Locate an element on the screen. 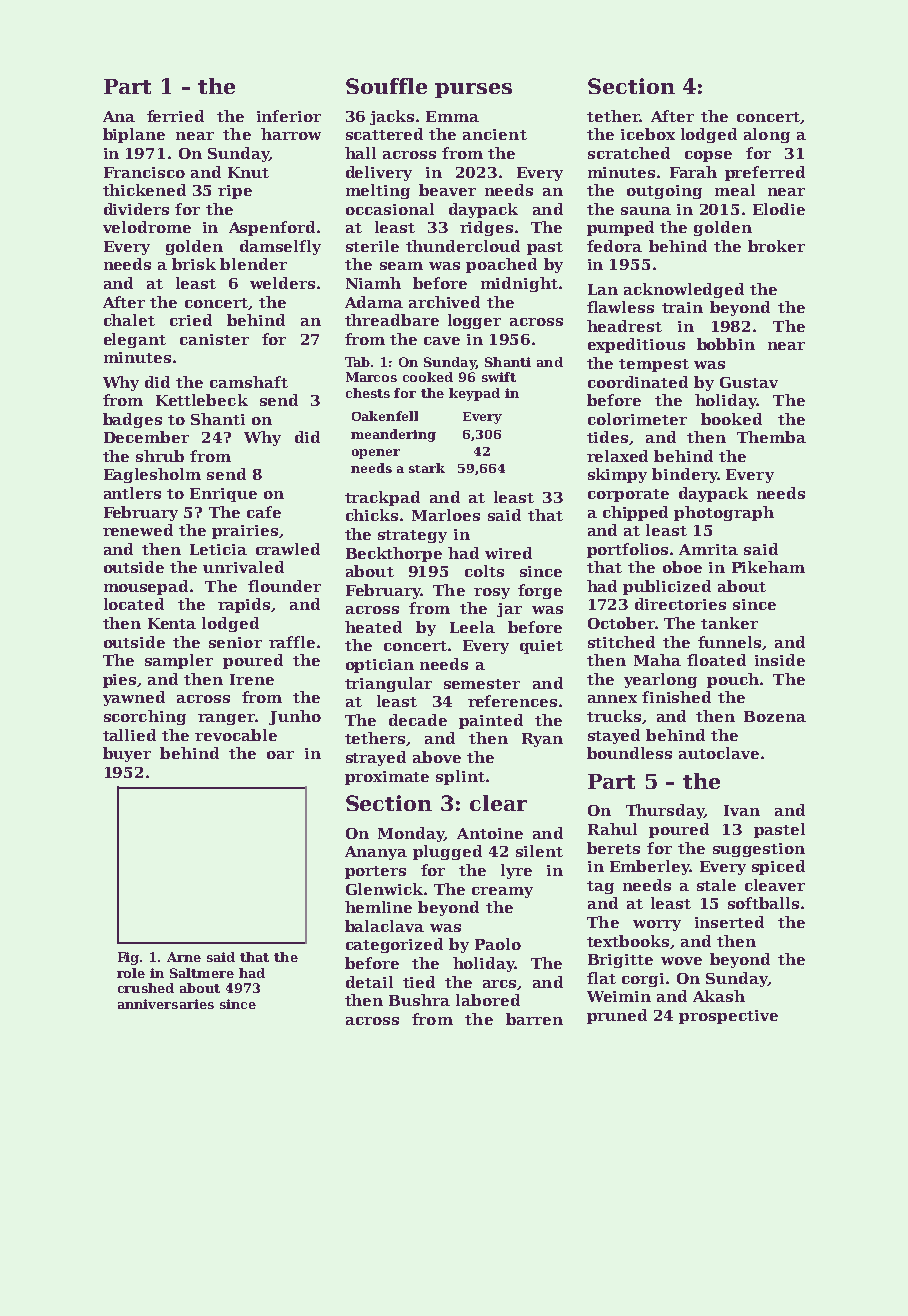 This screenshot has height=1316, width=908. porters is located at coordinates (375, 872).
